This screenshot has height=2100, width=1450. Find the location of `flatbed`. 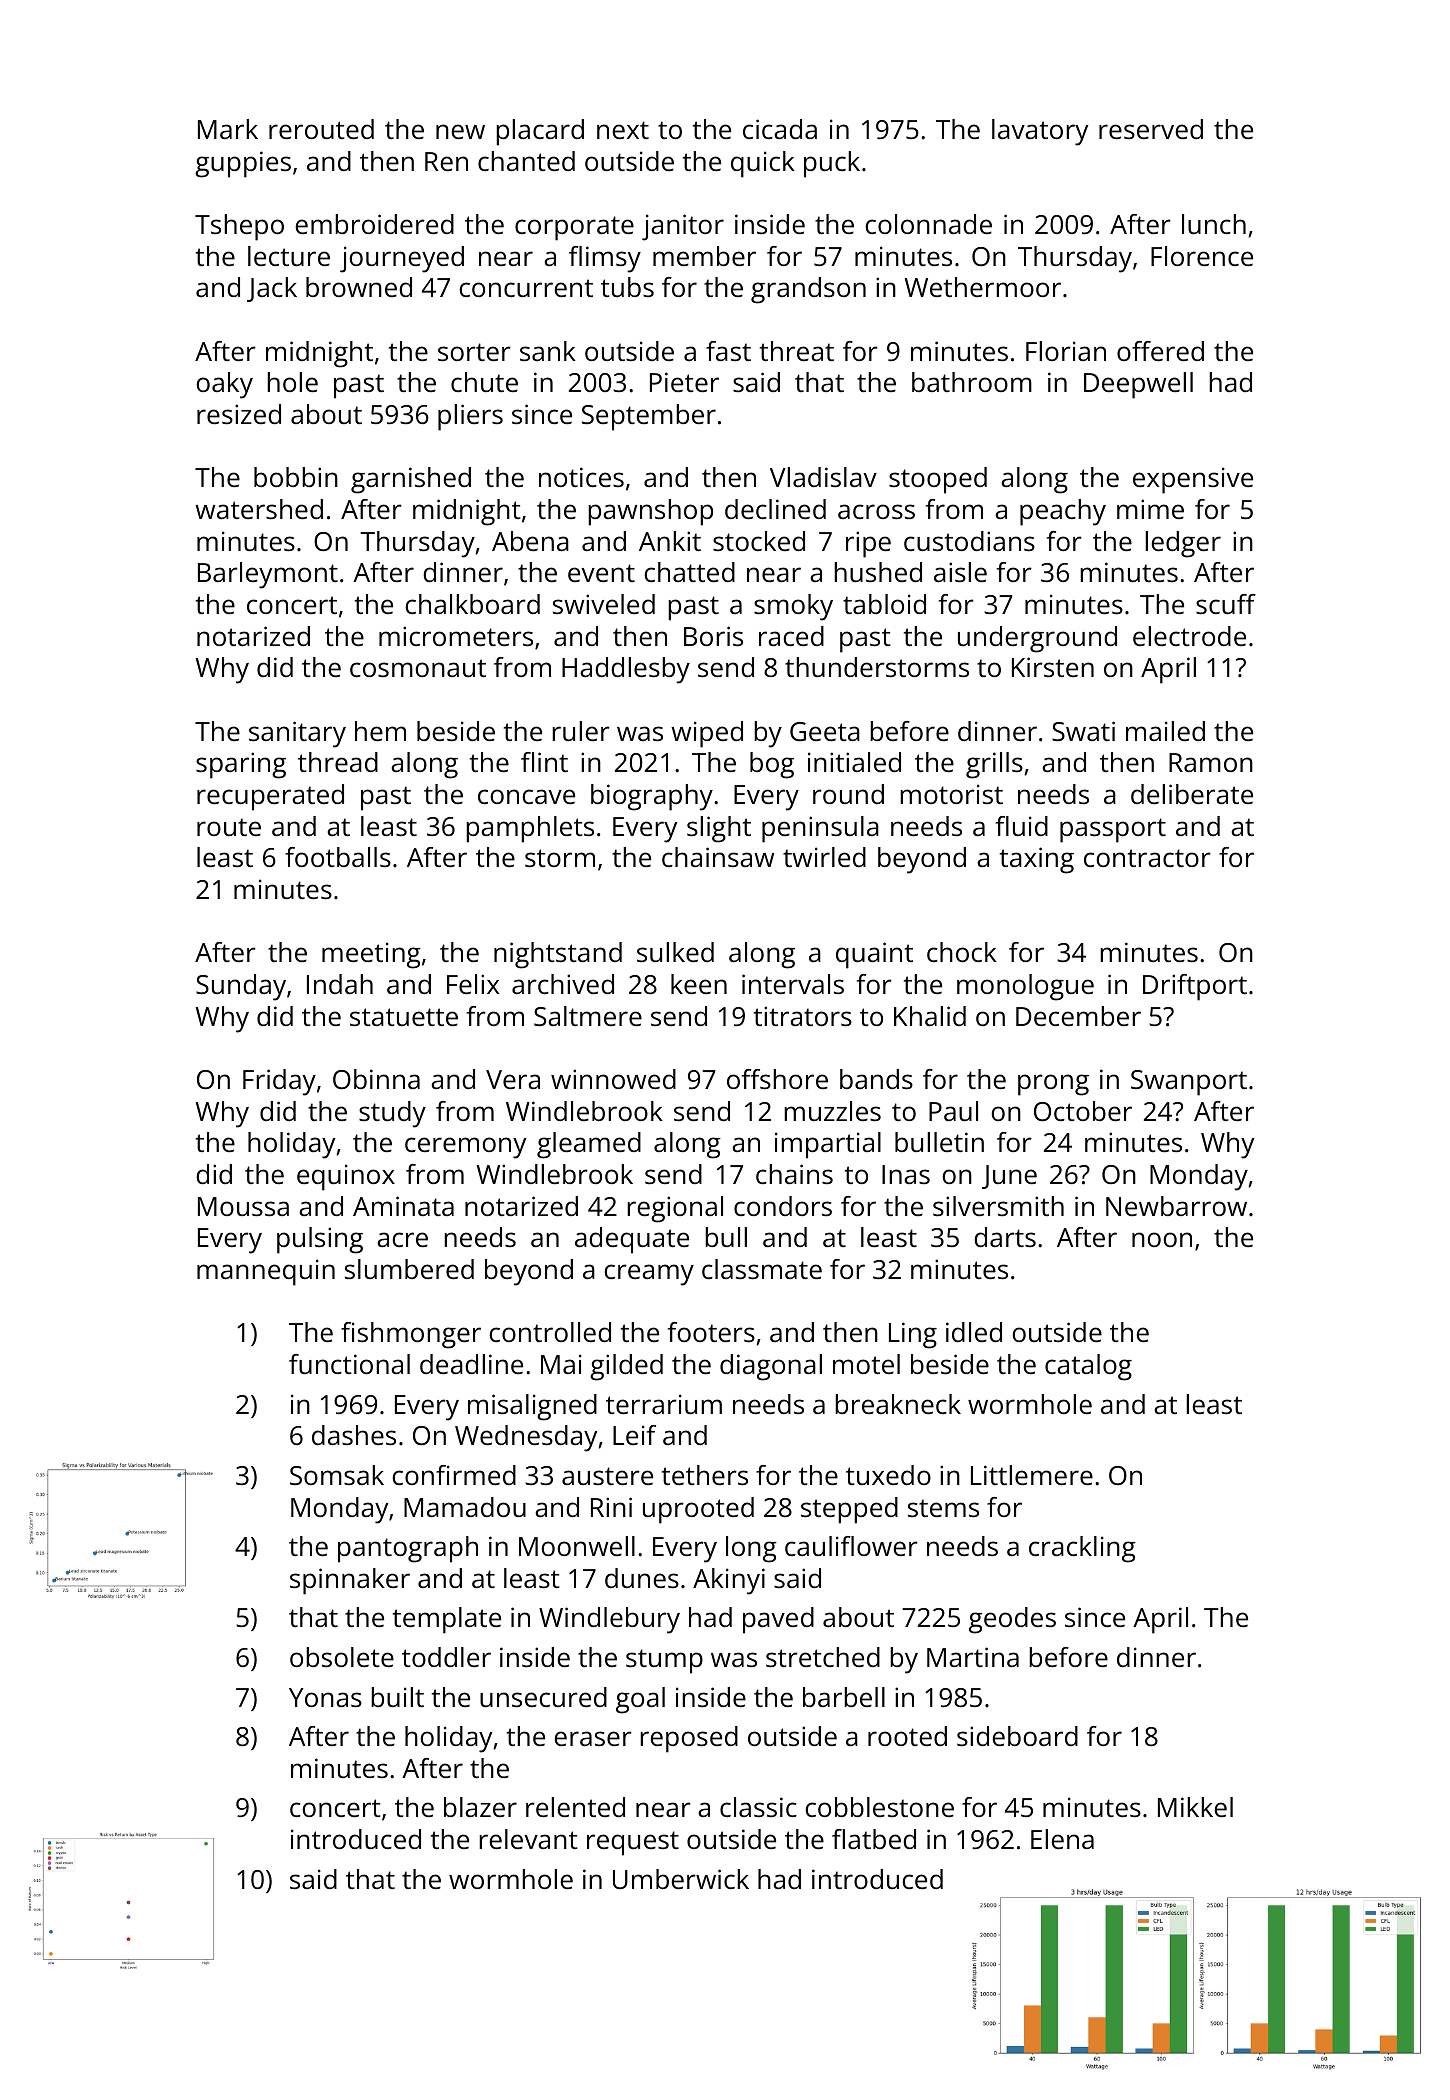

flatbed is located at coordinates (874, 1839).
